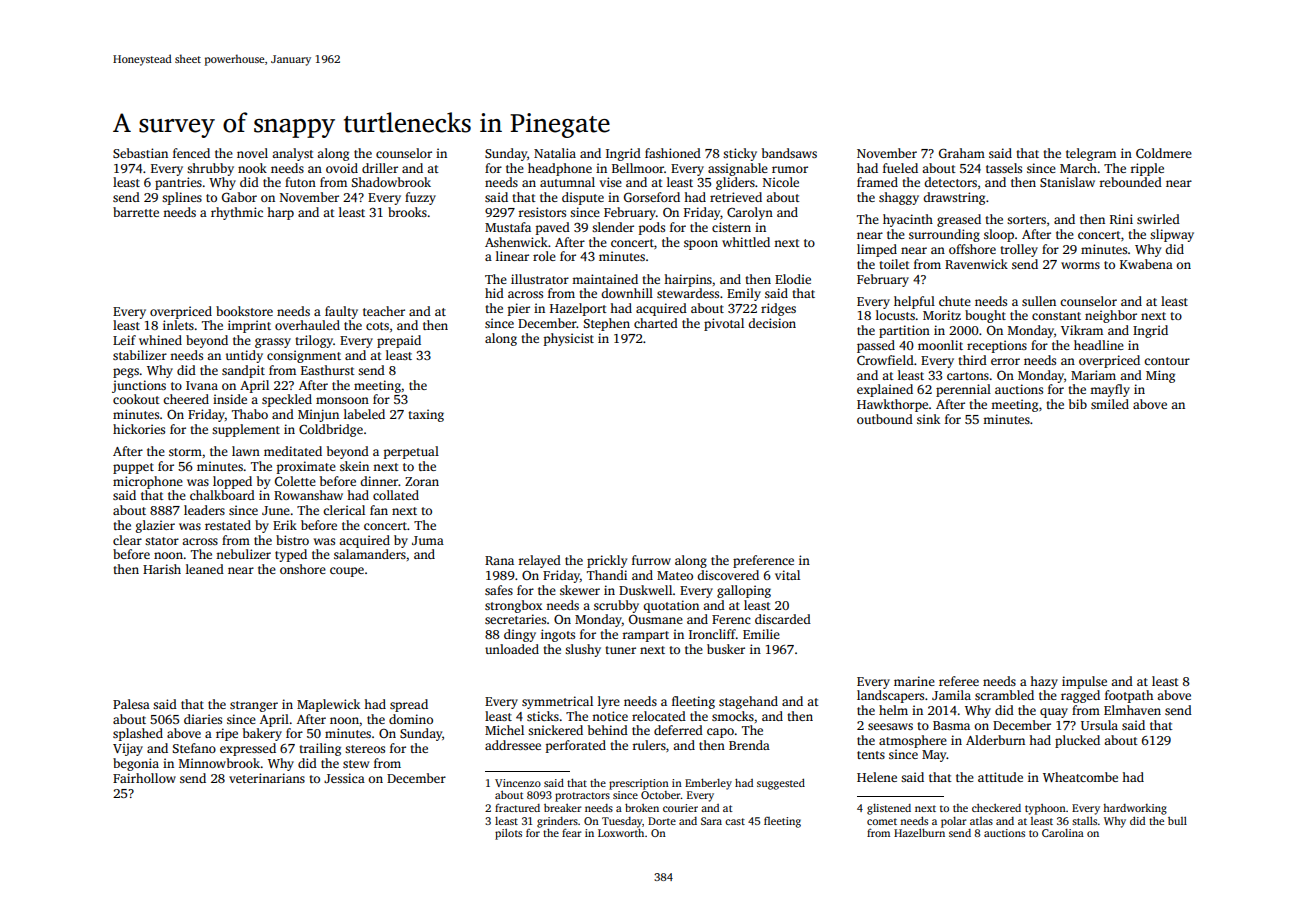 The image size is (1308, 924). I want to click on coupe, so click(347, 572).
